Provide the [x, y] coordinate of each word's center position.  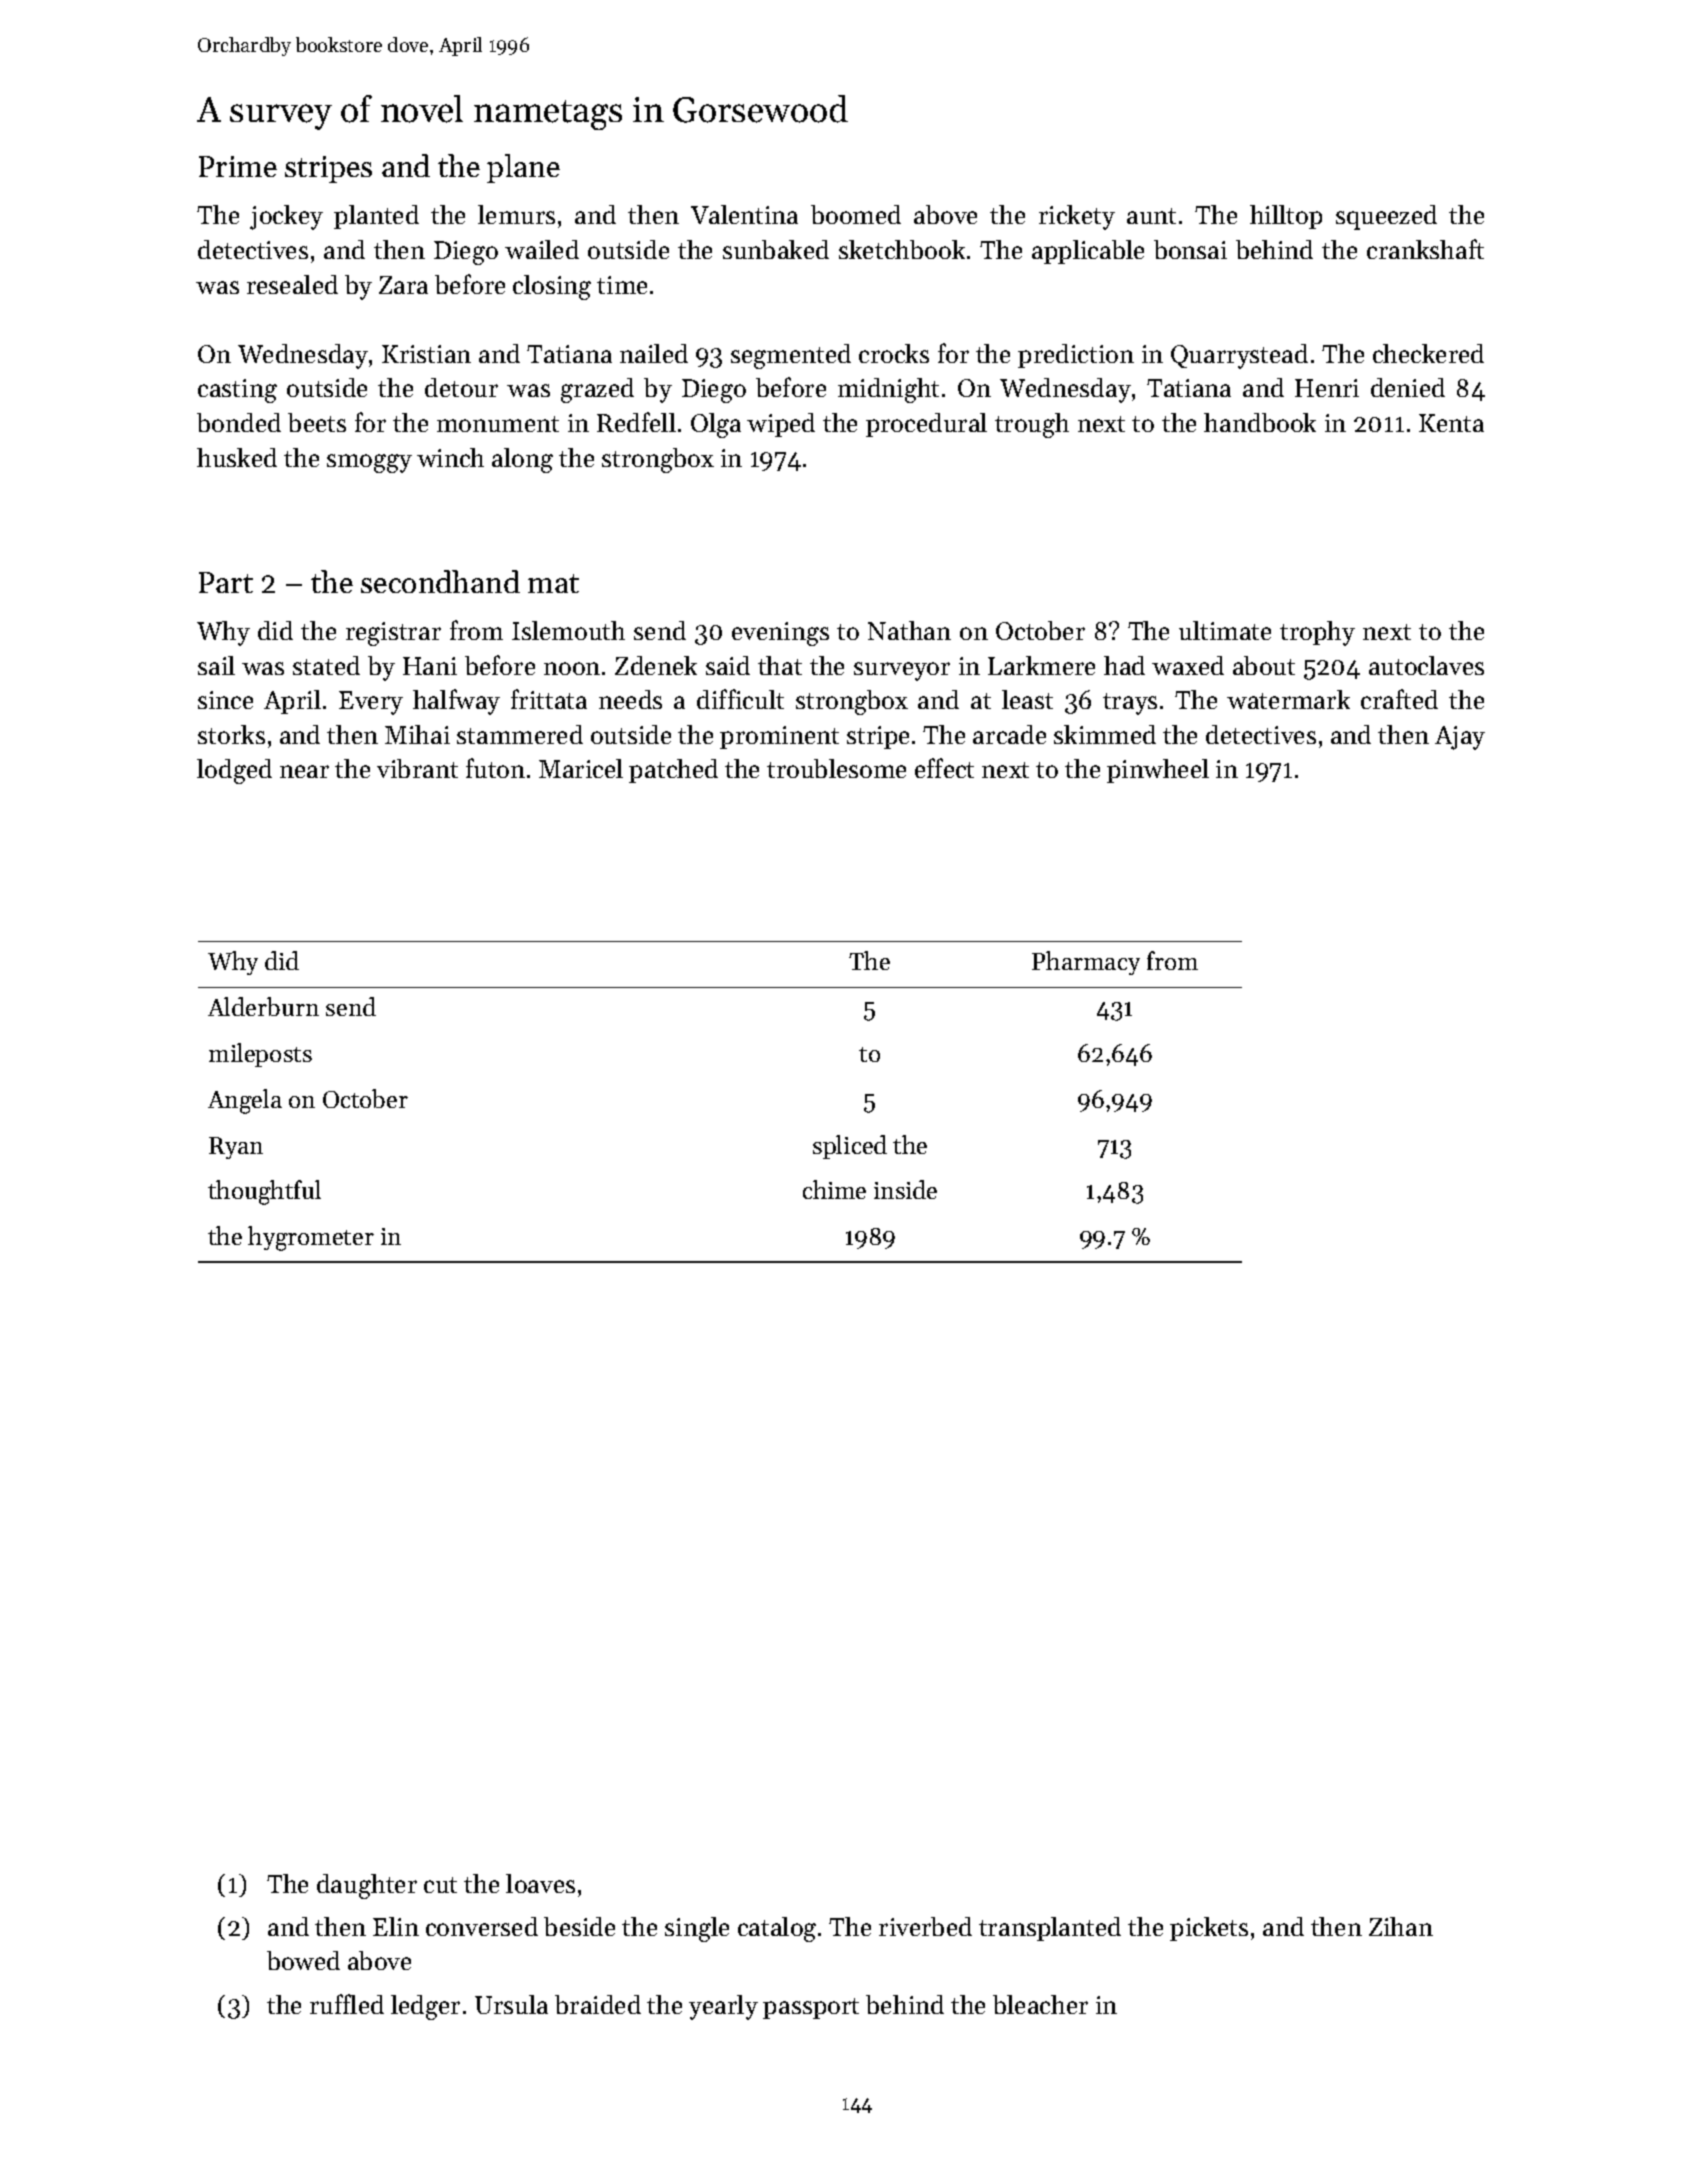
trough [1032, 425]
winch [450, 457]
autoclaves [1426, 665]
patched [673, 771]
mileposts [260, 1055]
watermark [1288, 699]
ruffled [347, 2004]
